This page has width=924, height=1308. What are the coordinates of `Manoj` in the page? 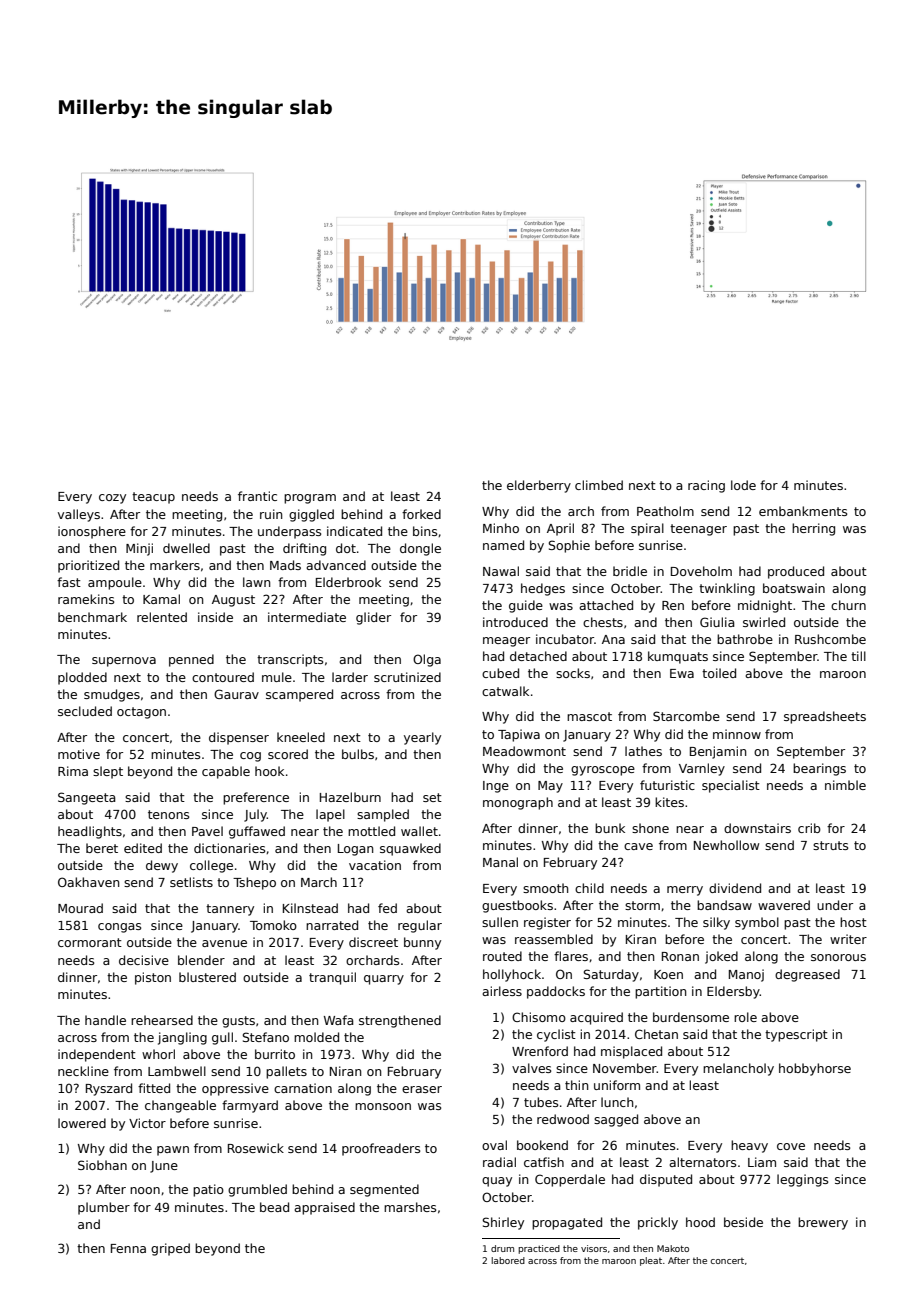 It's located at (746, 975).
